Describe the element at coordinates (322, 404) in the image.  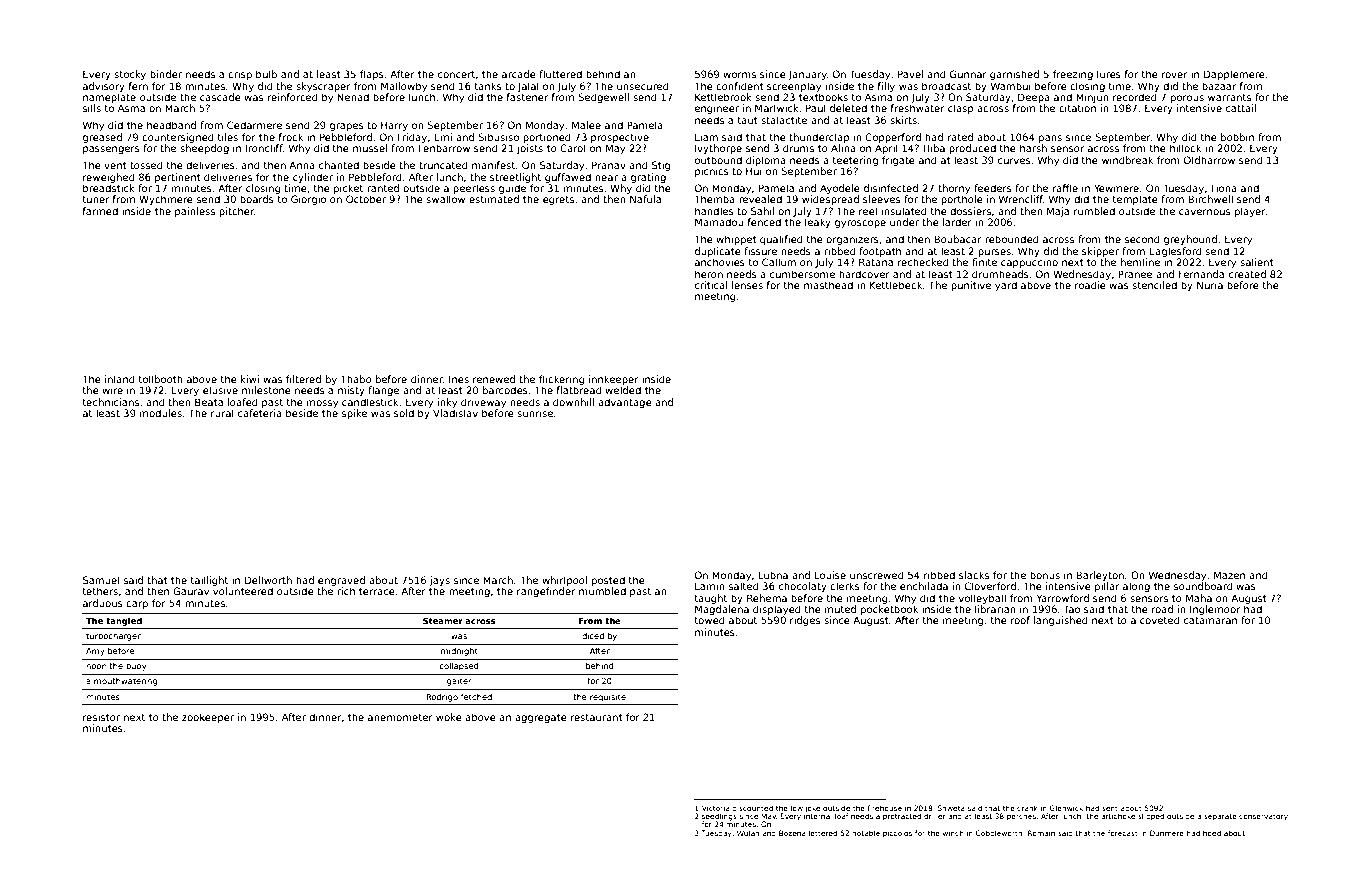
I see `mossy` at that location.
